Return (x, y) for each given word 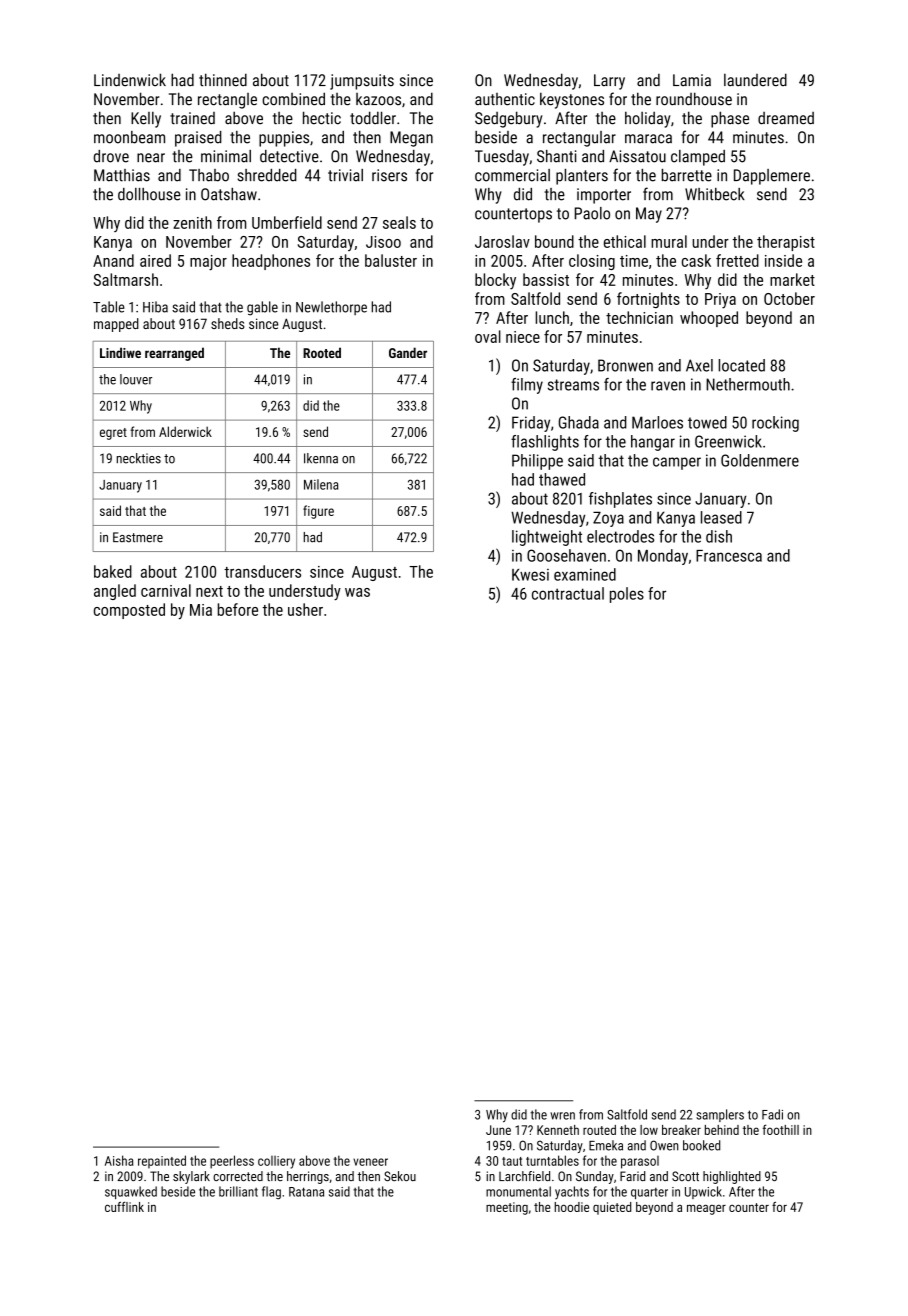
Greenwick (728, 441)
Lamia (692, 80)
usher (305, 609)
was (357, 592)
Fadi (772, 1114)
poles (627, 595)
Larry (609, 82)
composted (129, 611)
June (498, 1130)
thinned (223, 80)
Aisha (119, 1160)
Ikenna (321, 458)
